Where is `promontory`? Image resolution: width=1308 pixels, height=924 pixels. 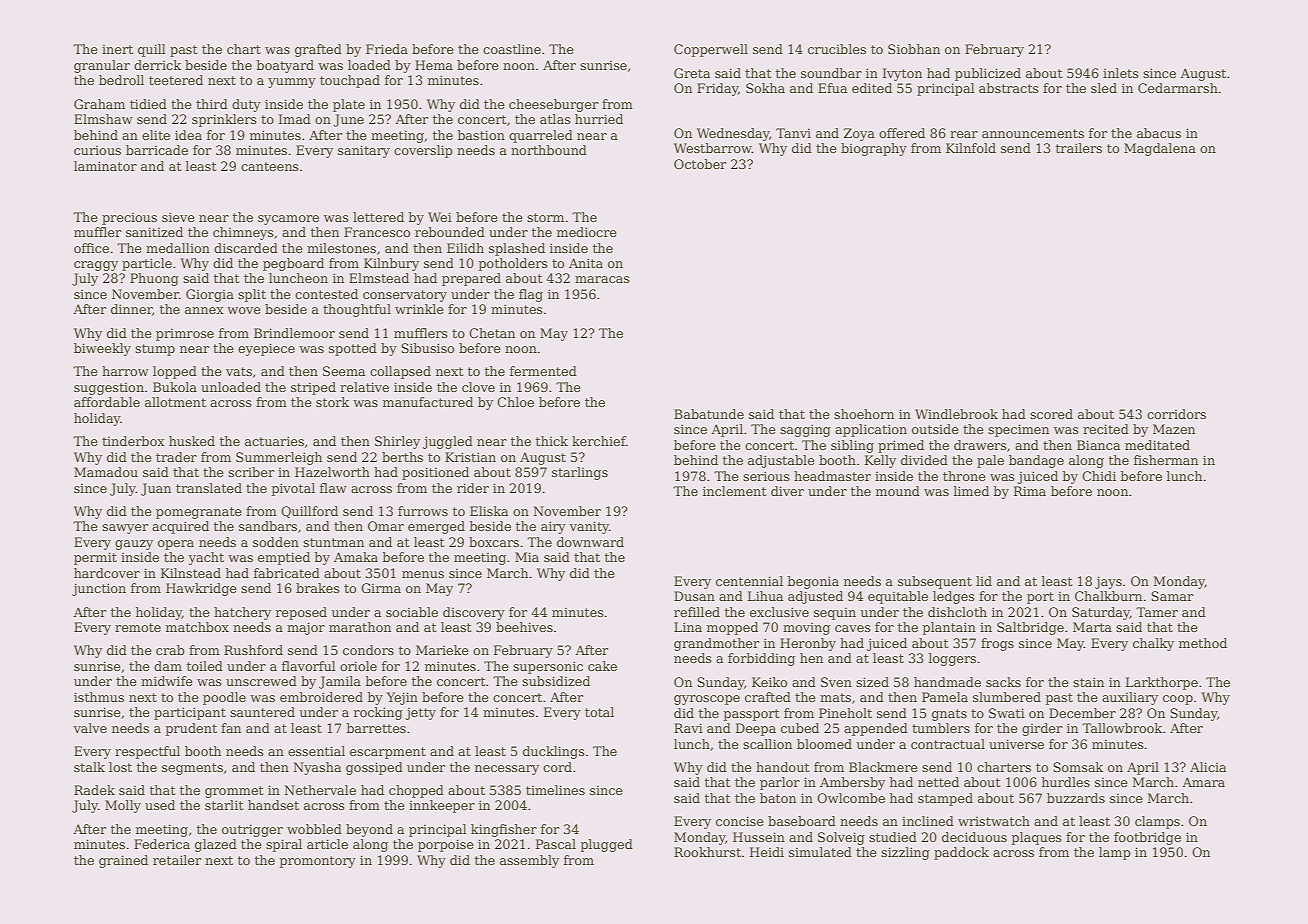
promontory is located at coordinates (318, 862).
